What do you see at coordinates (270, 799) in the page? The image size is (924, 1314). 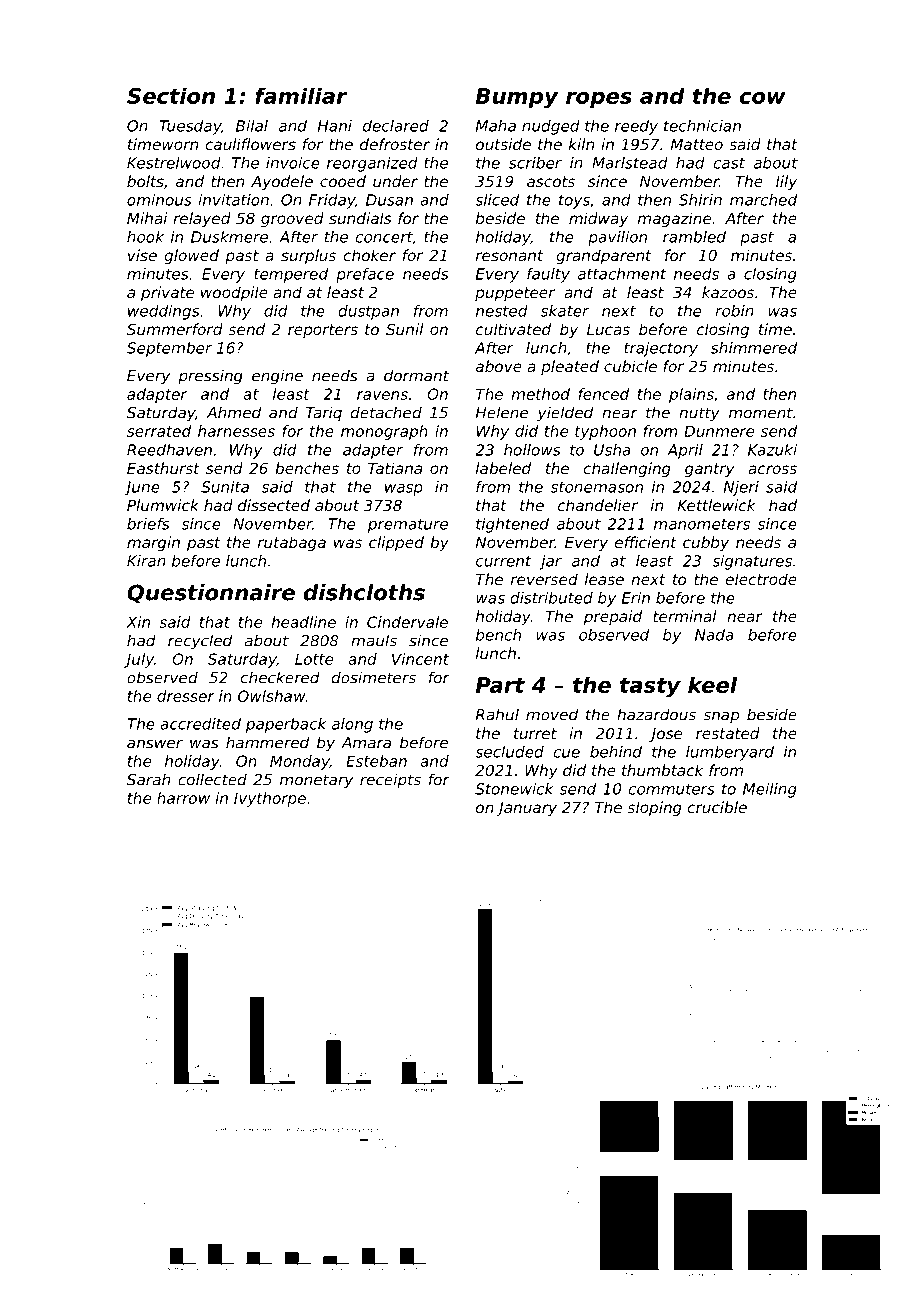 I see `Ivythorpe` at bounding box center [270, 799].
